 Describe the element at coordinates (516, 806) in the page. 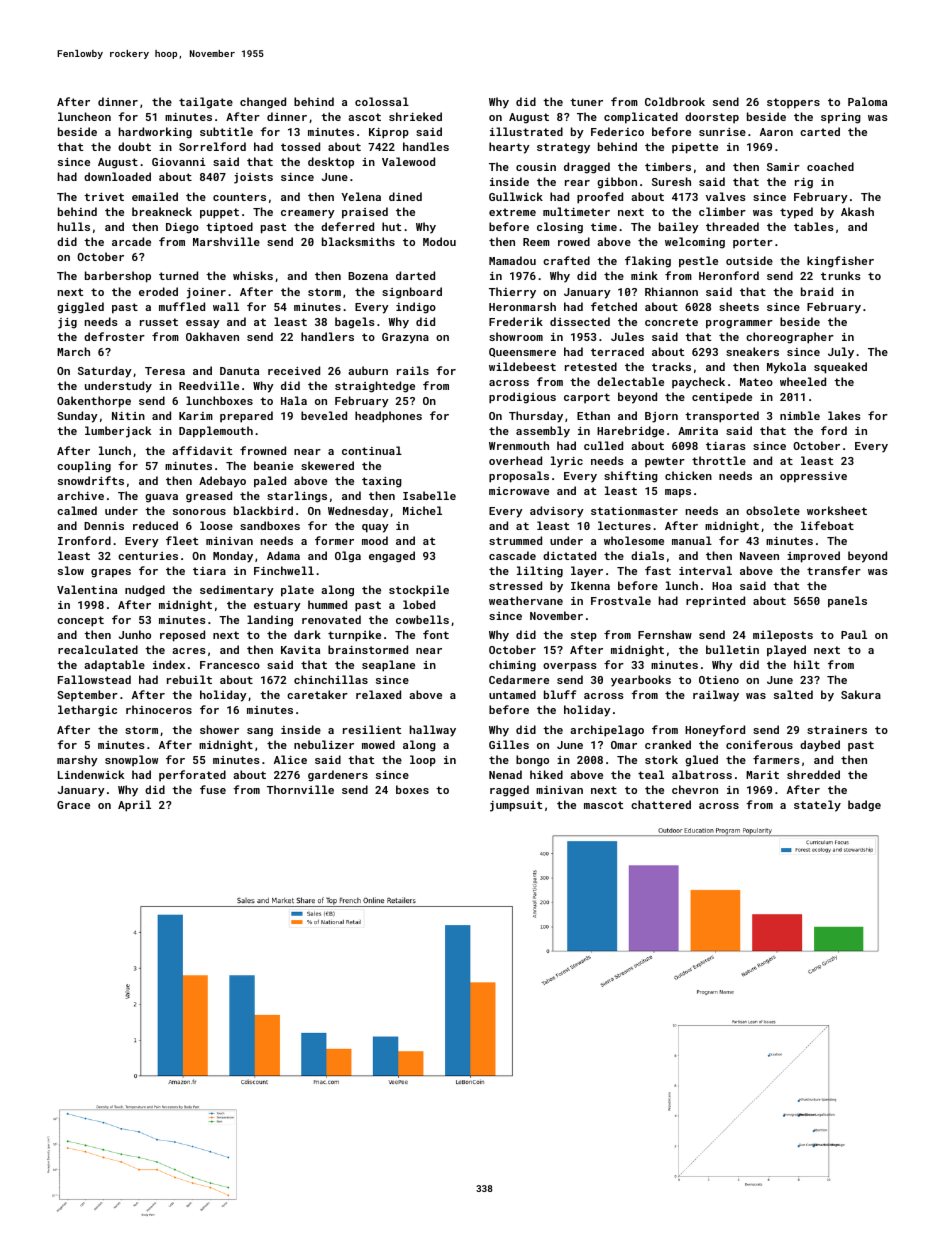

I see `jumpsuit` at that location.
